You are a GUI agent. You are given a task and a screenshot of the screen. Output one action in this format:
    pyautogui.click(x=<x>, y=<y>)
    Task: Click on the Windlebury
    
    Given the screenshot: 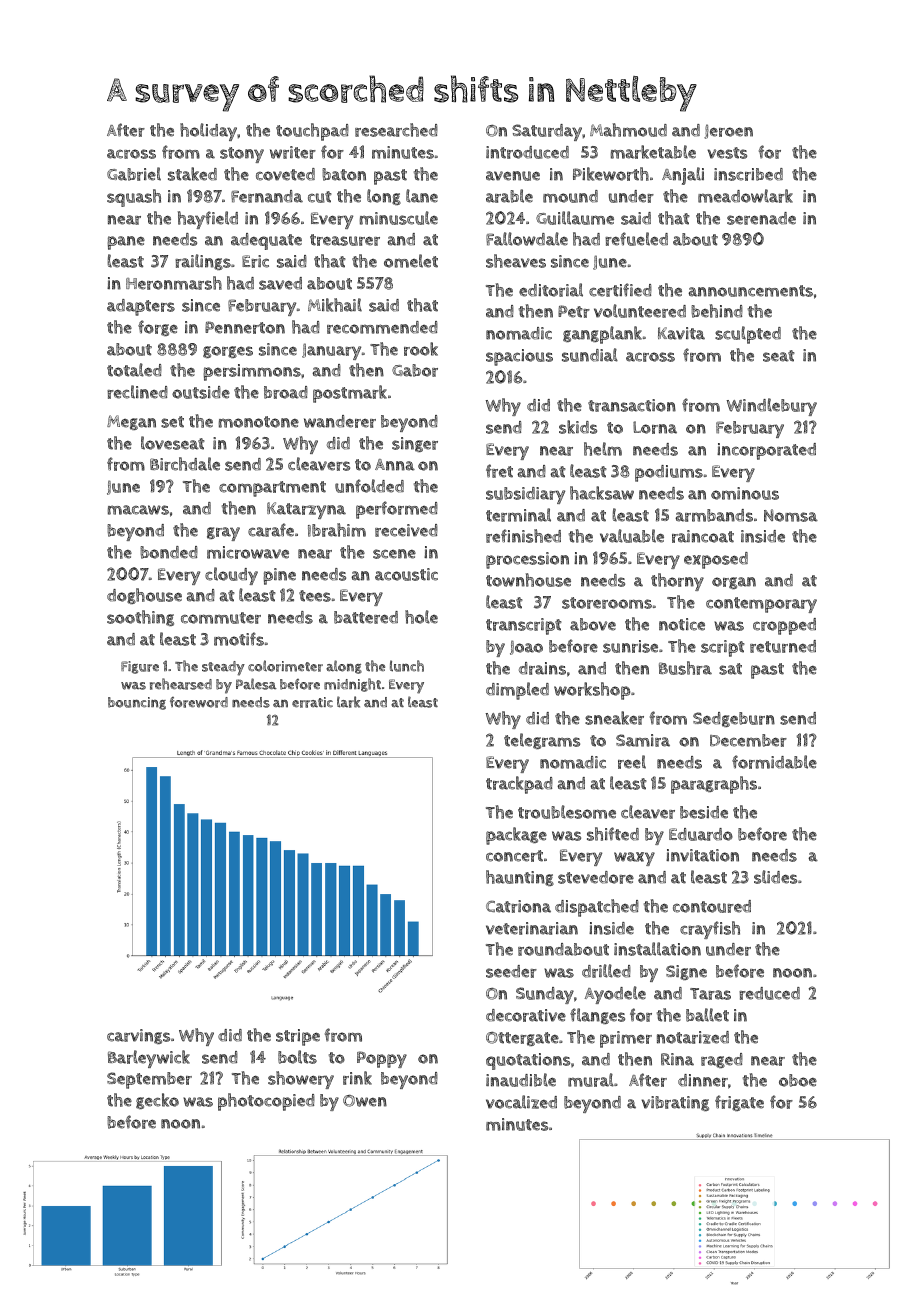 What is the action you would take?
    pyautogui.click(x=772, y=407)
